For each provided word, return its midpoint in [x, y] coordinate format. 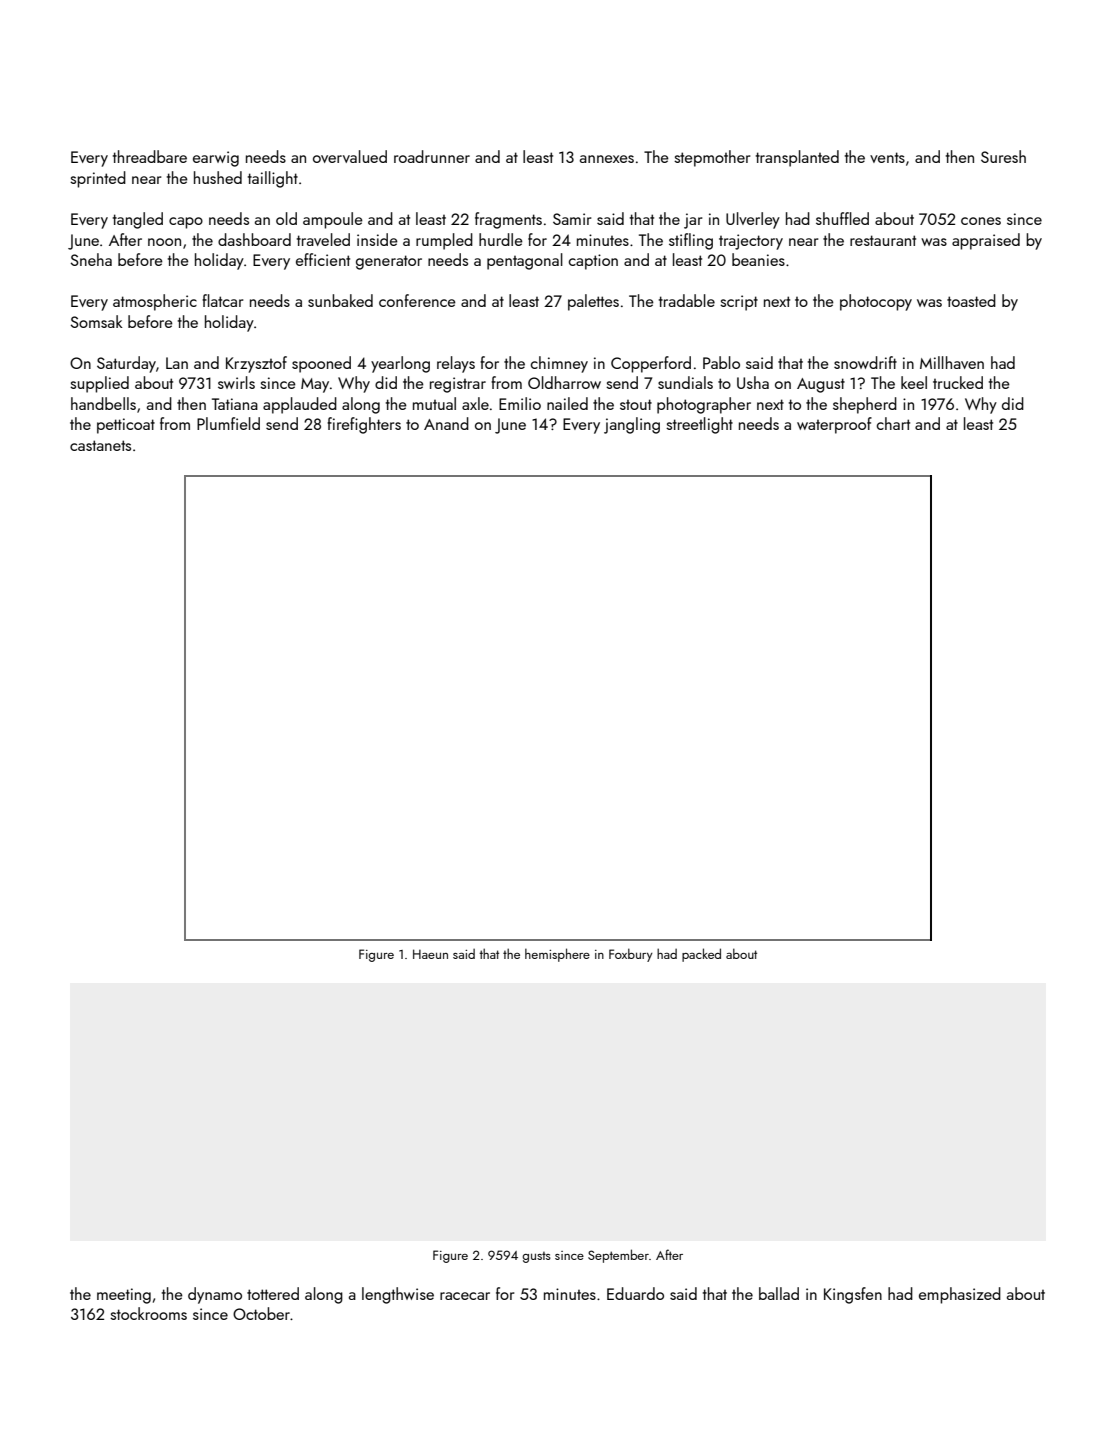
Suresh [1003, 156]
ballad [779, 1293]
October [262, 1313]
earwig [216, 159]
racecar [465, 1296]
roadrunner [432, 156]
